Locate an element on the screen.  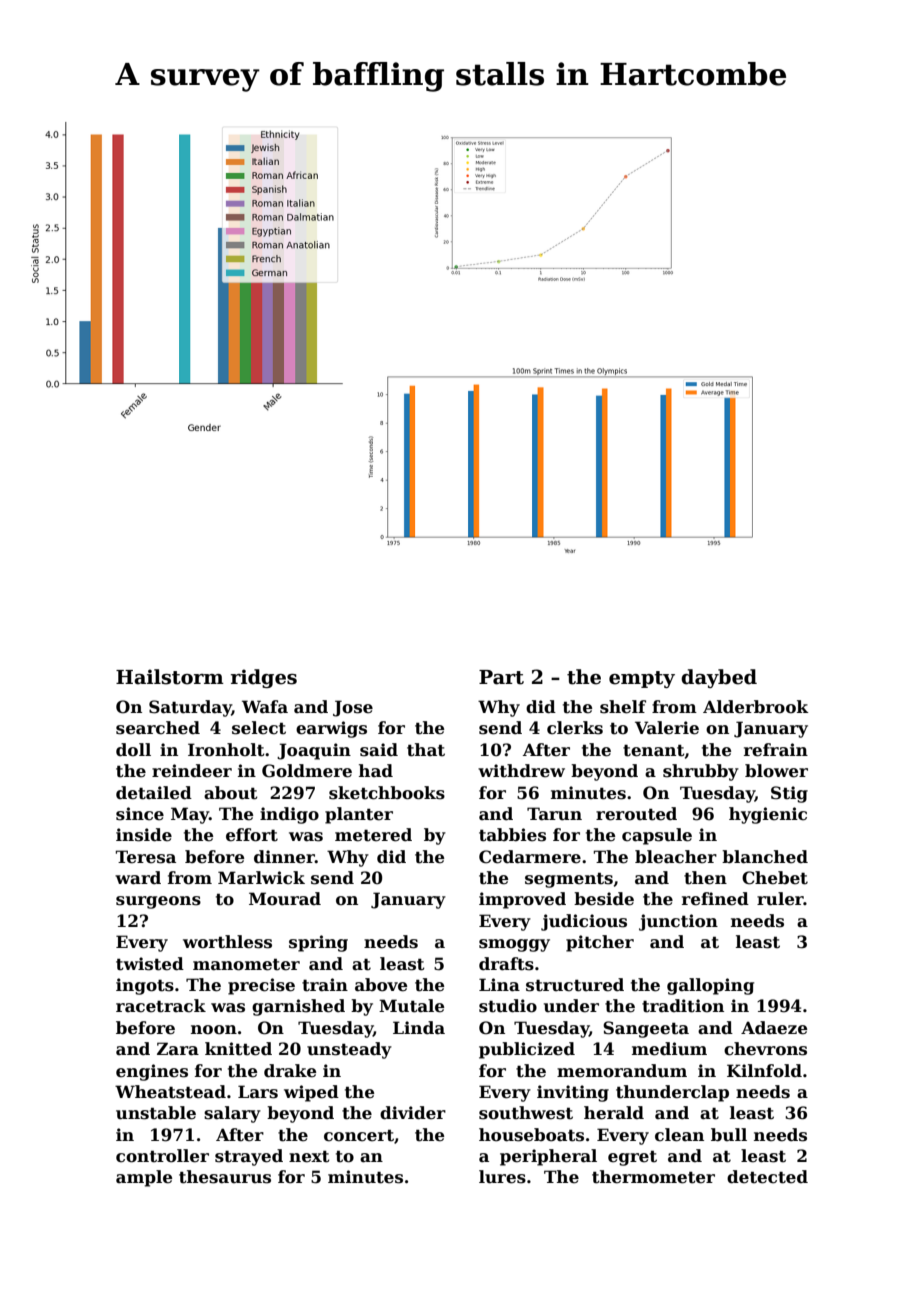
withdrew is located at coordinates (521, 771).
